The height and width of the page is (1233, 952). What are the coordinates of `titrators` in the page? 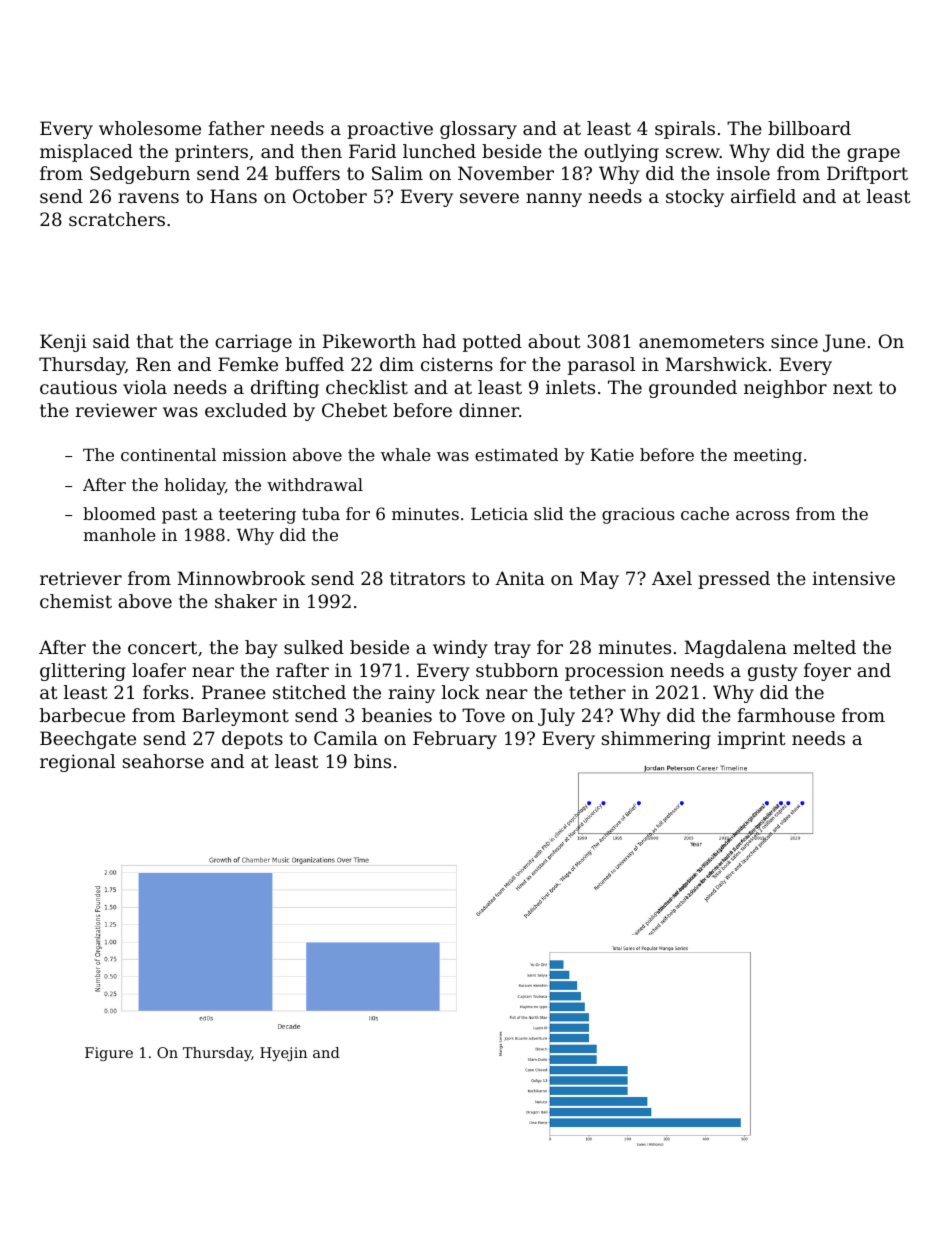 It's located at (427, 578).
